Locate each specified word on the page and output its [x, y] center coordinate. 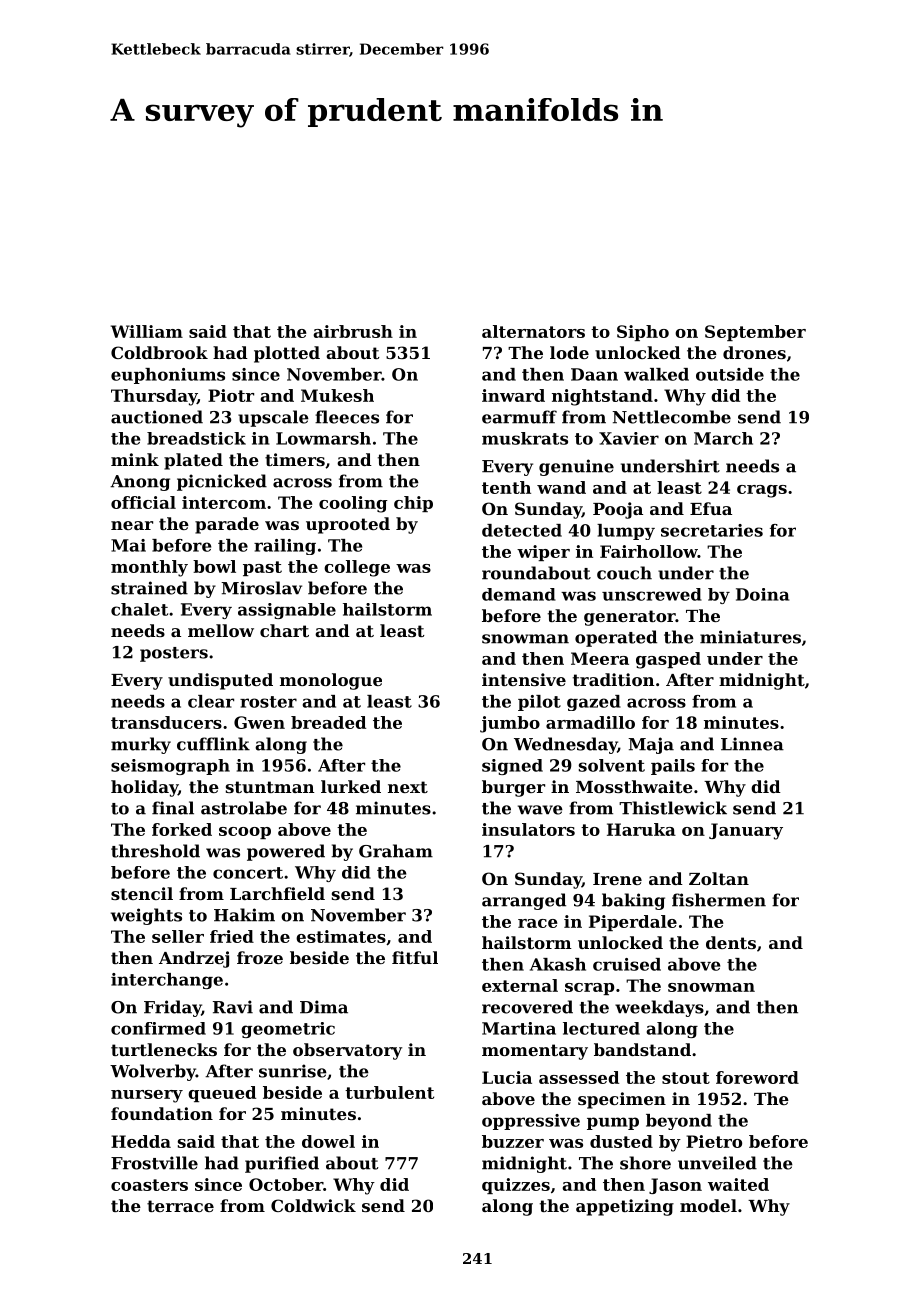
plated [193, 461]
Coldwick [313, 1205]
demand [519, 594]
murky [141, 745]
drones [754, 352]
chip [413, 504]
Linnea [752, 744]
